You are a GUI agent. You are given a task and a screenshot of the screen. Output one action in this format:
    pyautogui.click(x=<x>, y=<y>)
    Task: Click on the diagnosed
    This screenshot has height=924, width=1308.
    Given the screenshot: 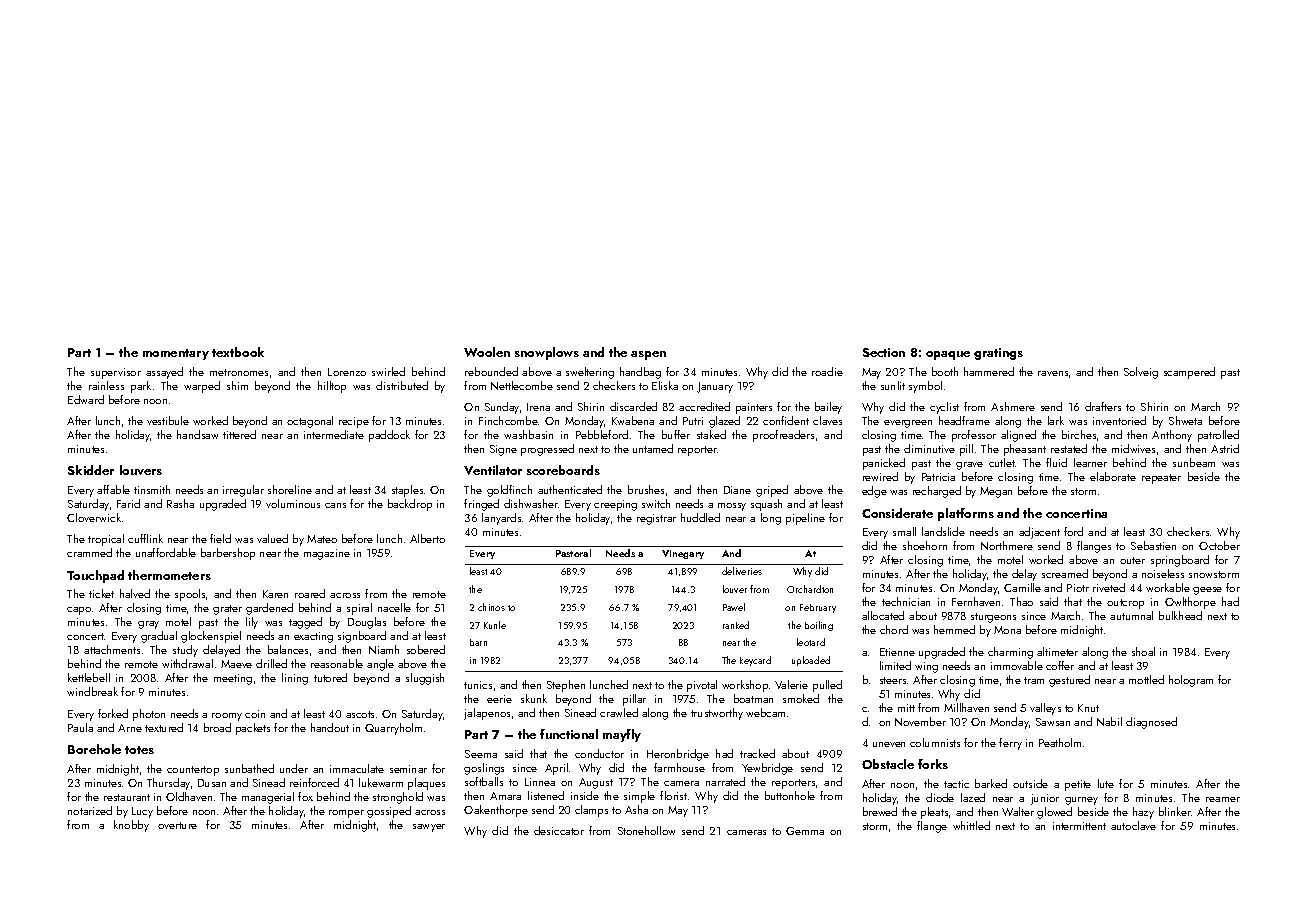 What is the action you would take?
    pyautogui.click(x=1151, y=723)
